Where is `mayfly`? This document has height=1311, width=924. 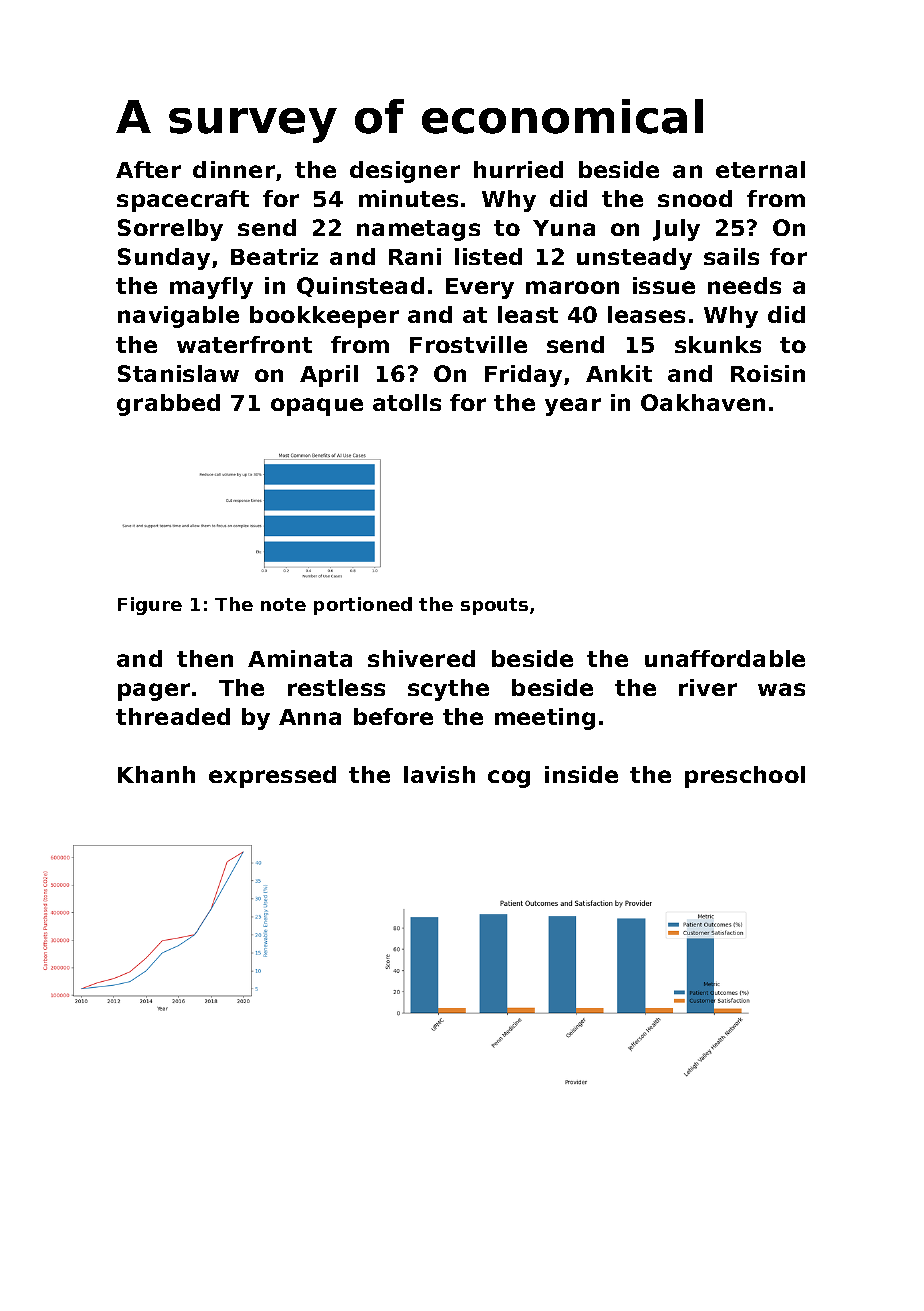 mayfly is located at coordinates (211, 288).
